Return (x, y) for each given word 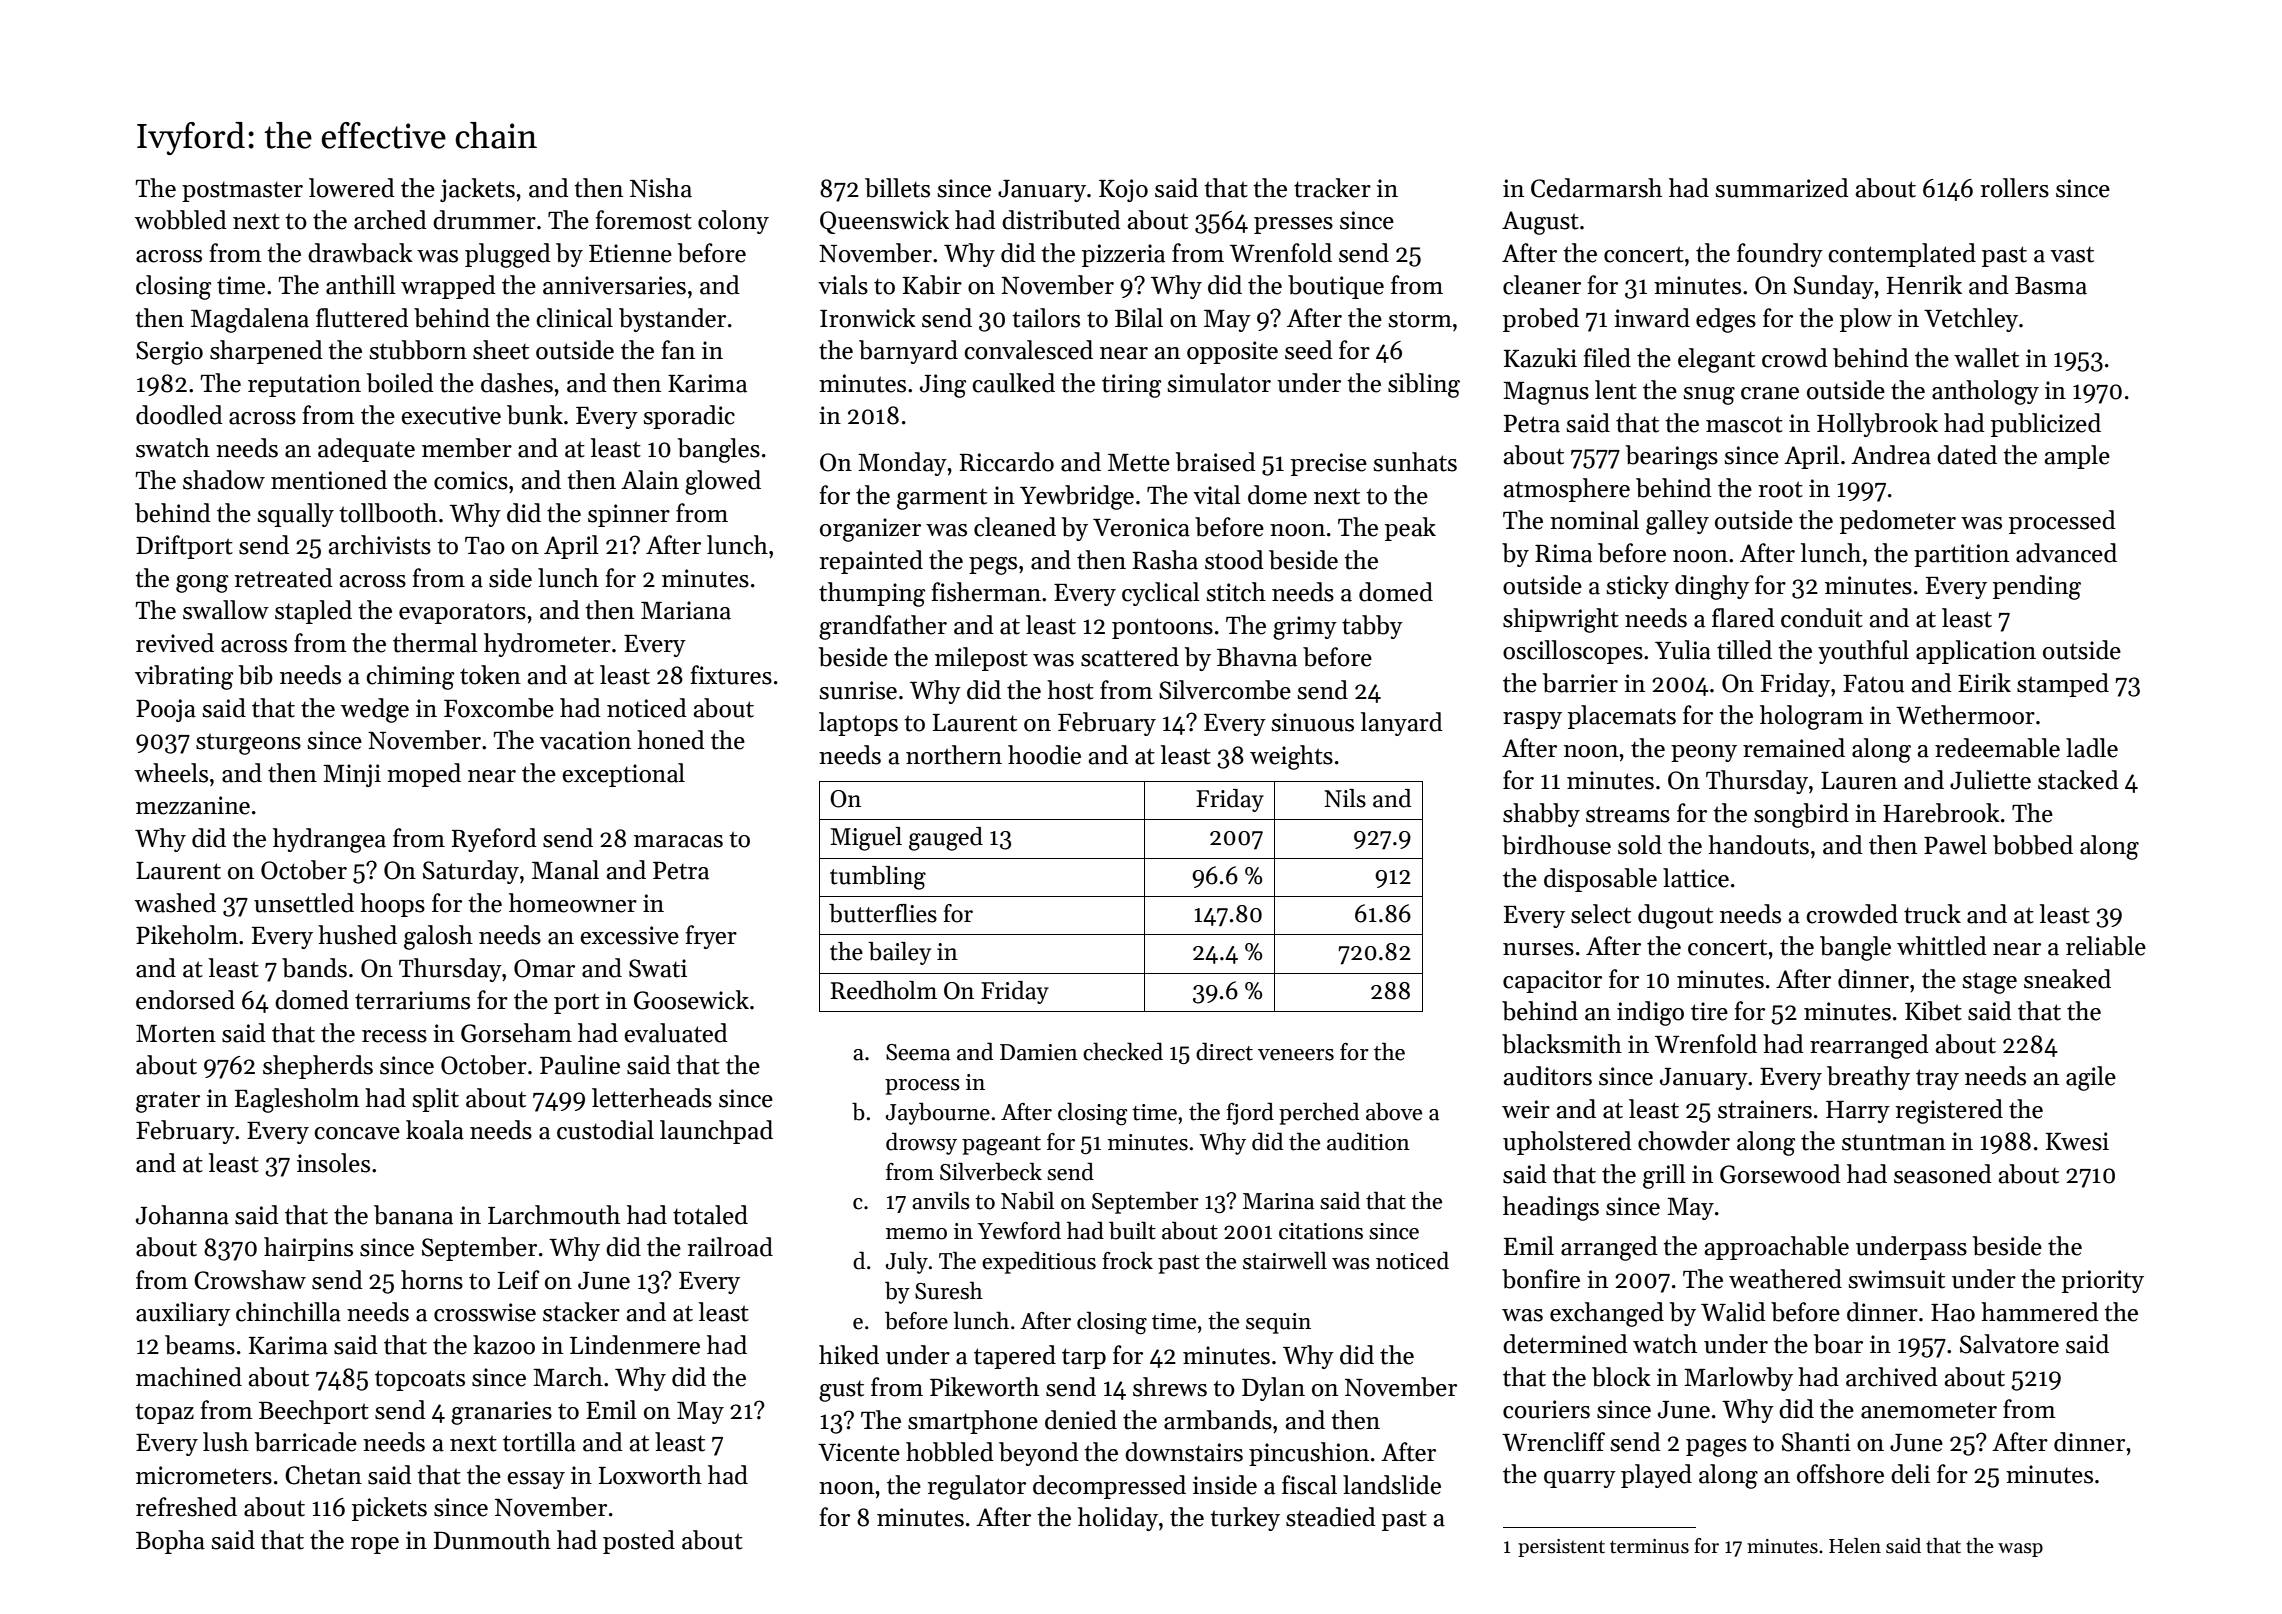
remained (1794, 748)
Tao (485, 546)
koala (435, 1130)
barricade (306, 1442)
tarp (1084, 1358)
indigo (1650, 1013)
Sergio (169, 353)
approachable (1776, 1248)
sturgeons (248, 744)
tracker (1332, 188)
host (1070, 690)
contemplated (1902, 255)
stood (1234, 560)
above (1394, 1111)
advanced (2066, 553)
